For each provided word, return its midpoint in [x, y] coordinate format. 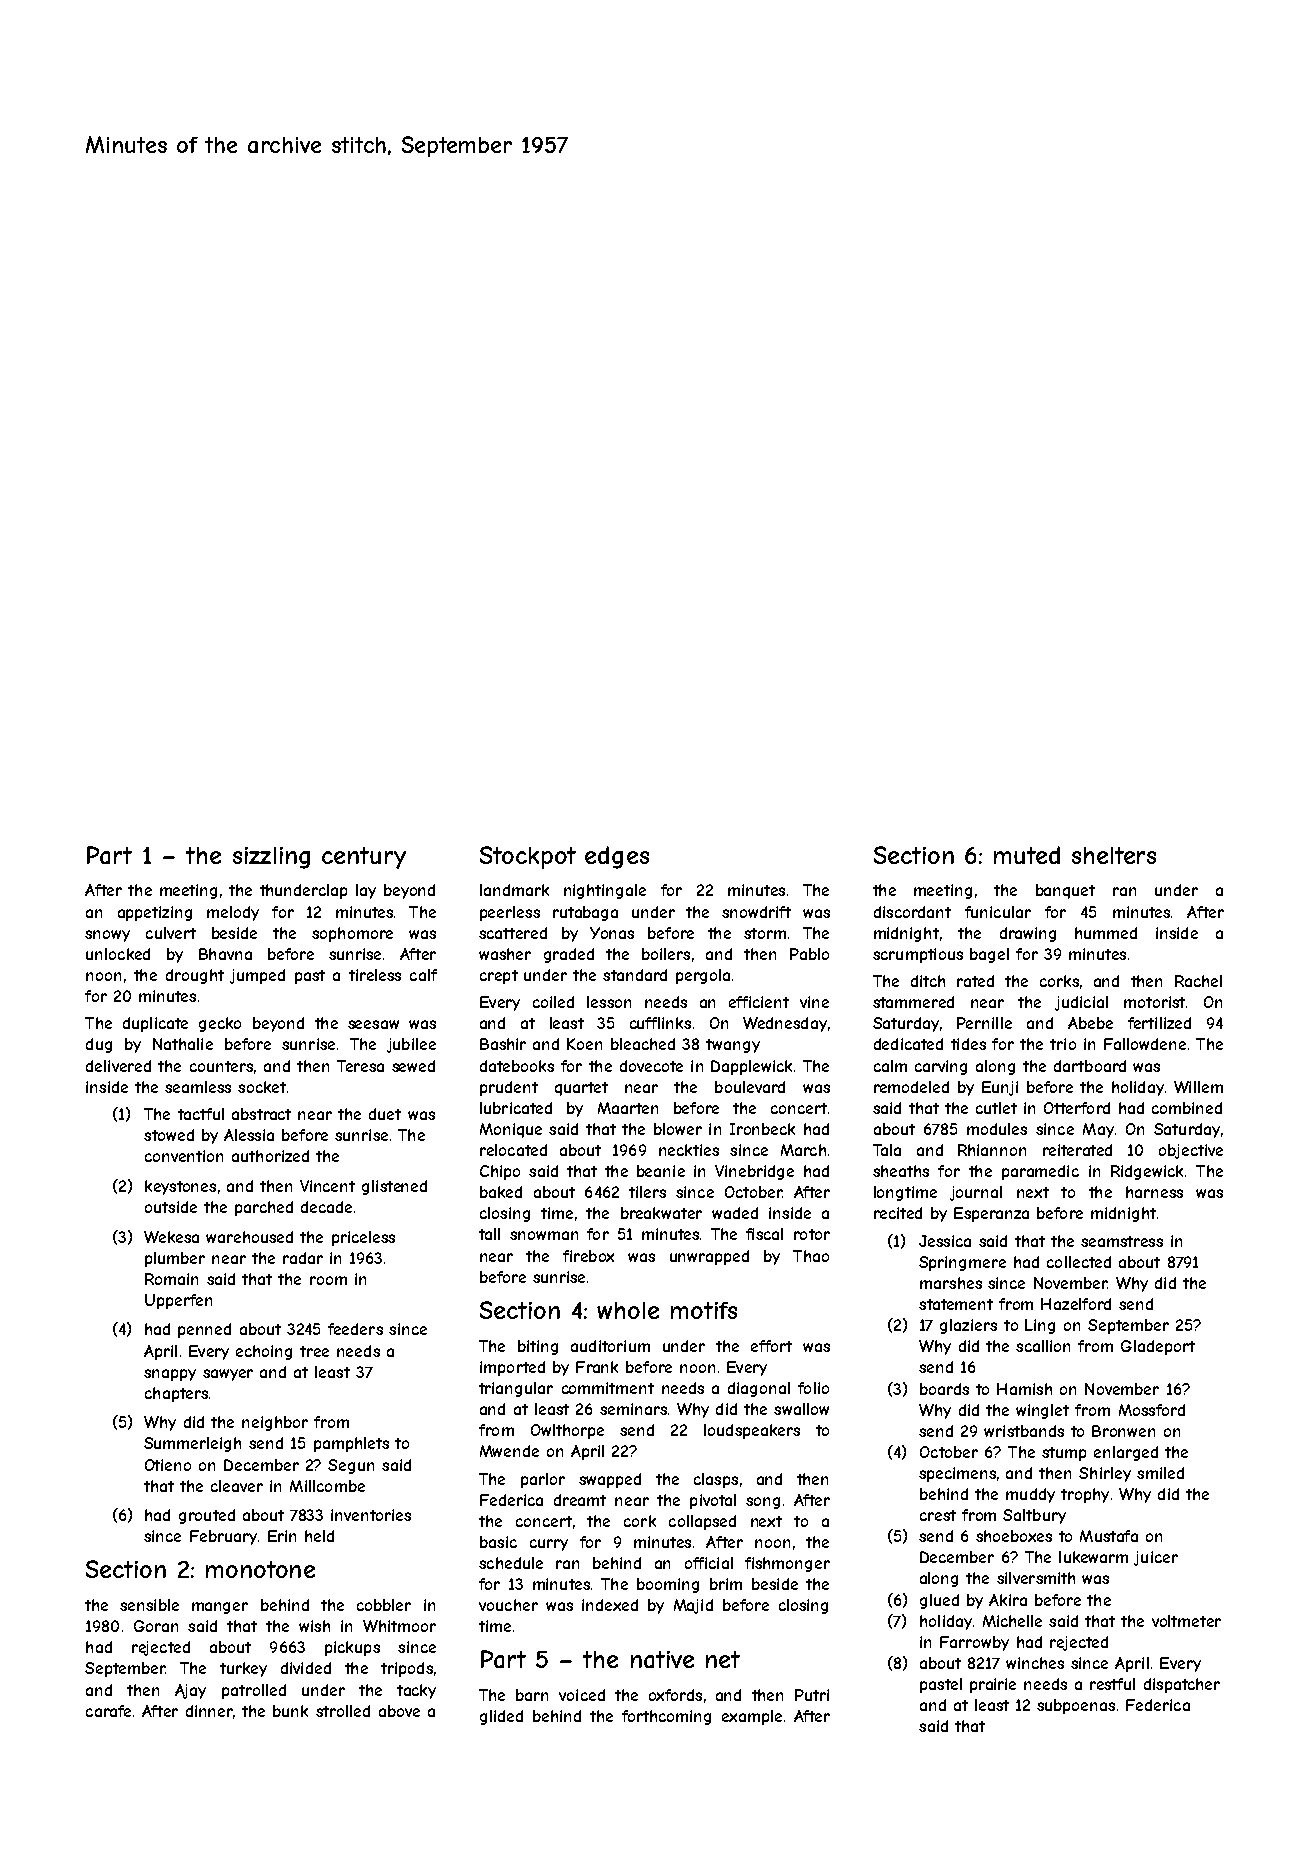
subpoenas [1076, 1706]
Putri [812, 1695]
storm [765, 933]
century [364, 858]
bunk [290, 1711]
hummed [1106, 933]
